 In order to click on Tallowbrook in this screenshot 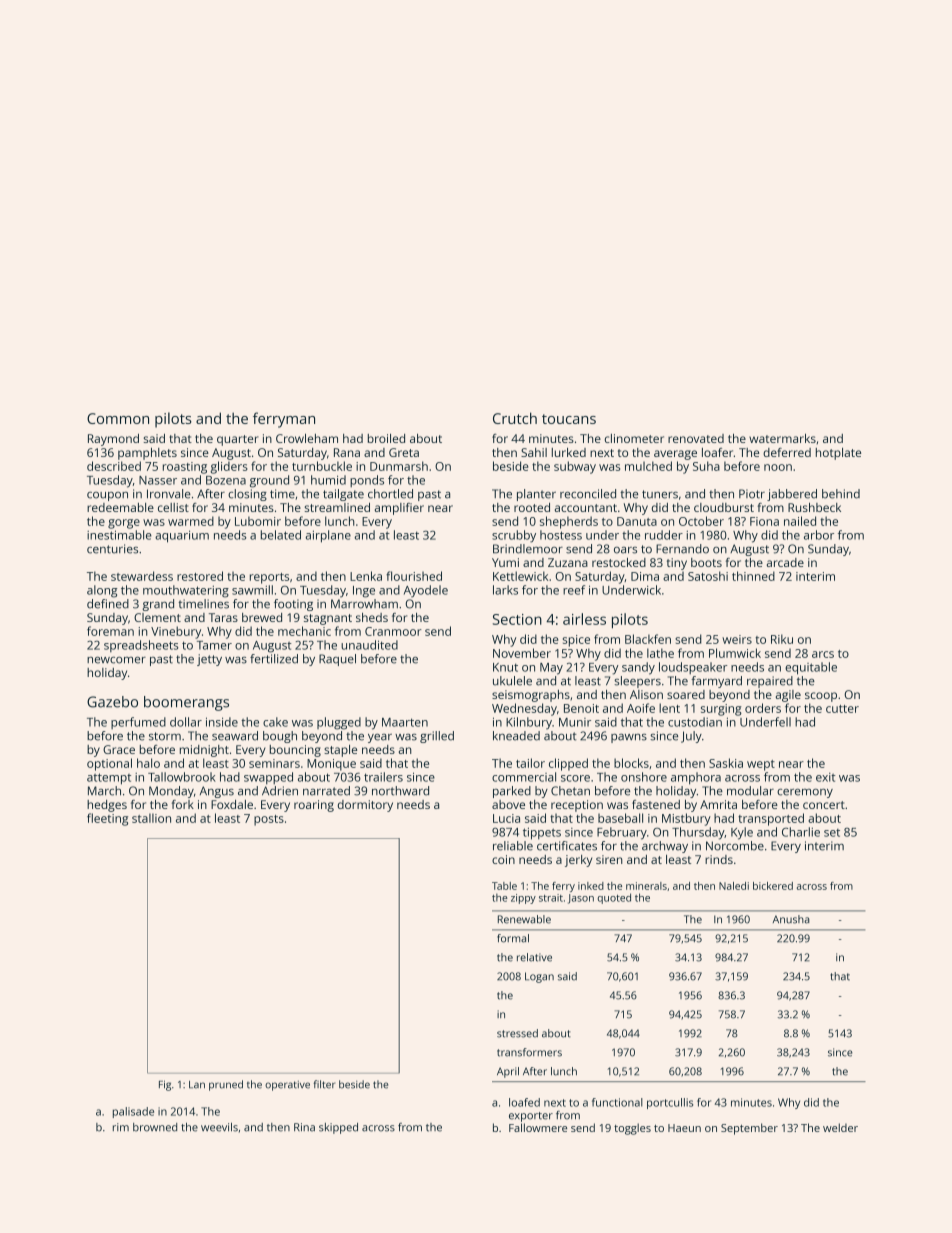, I will do `click(182, 777)`.
